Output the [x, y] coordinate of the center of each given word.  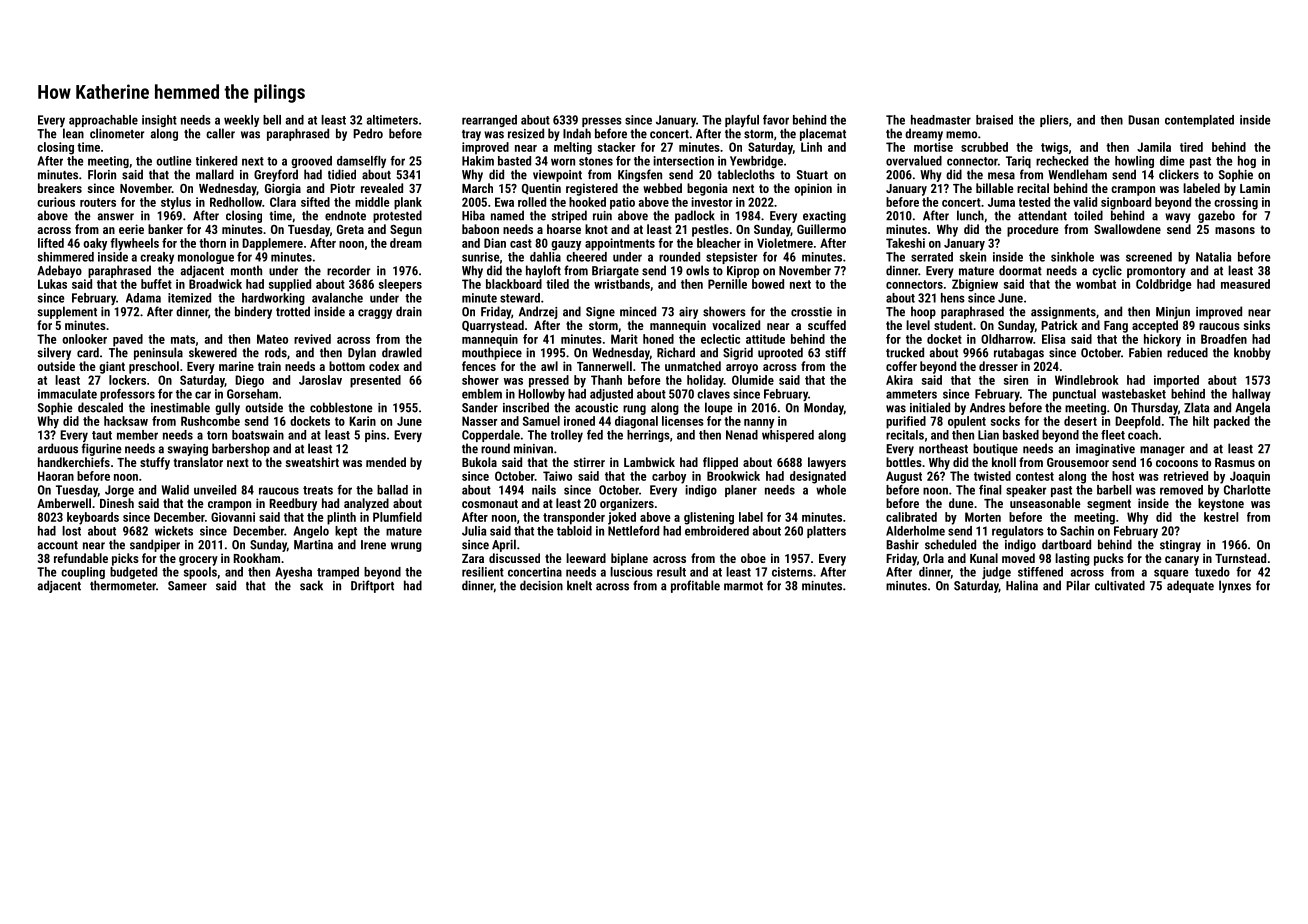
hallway [1251, 395]
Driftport [372, 586]
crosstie [811, 312]
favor [776, 120]
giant [112, 367]
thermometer [123, 585]
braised [994, 120]
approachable [103, 121]
